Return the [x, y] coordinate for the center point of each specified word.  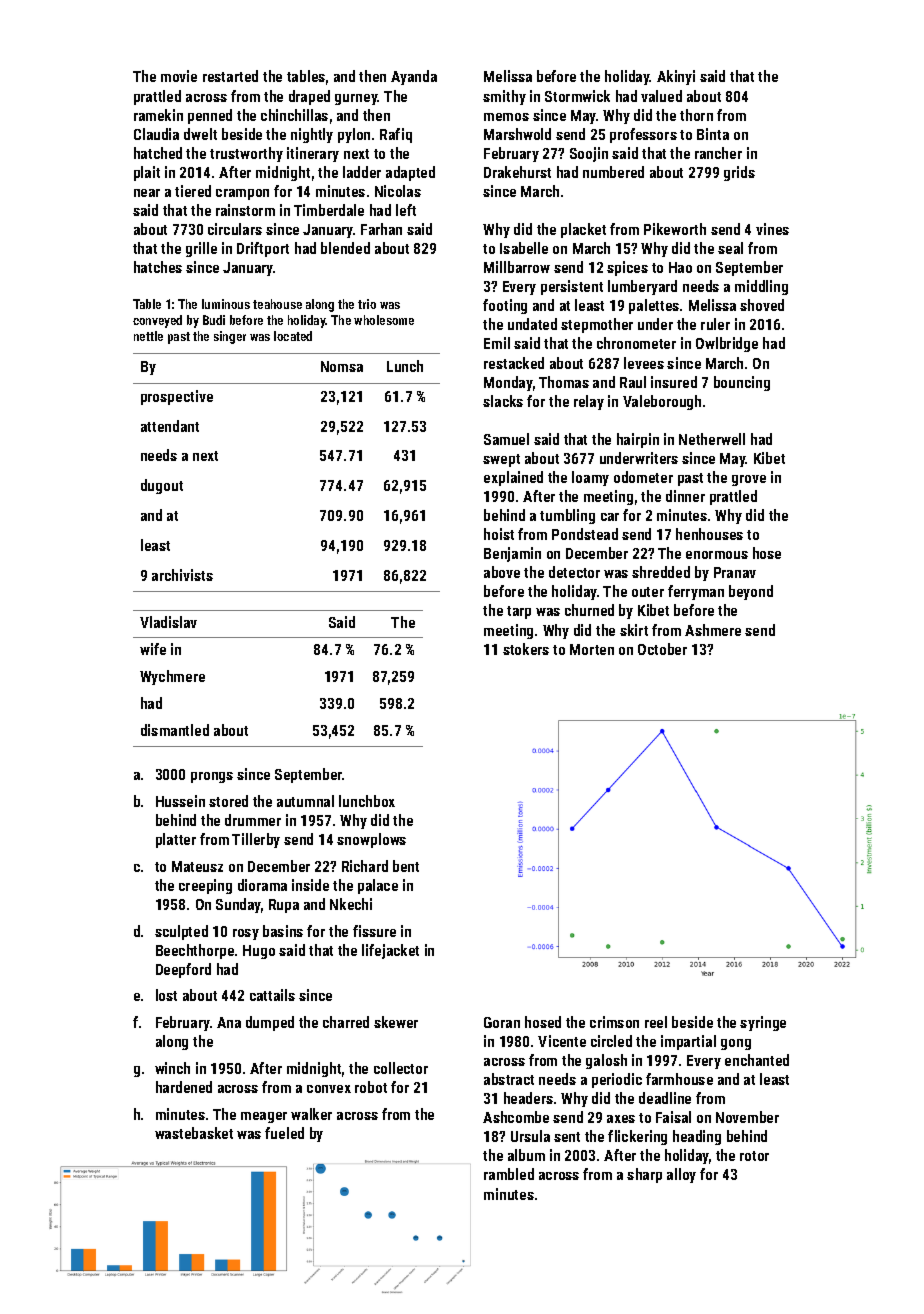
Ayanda [414, 77]
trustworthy [246, 154]
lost [166, 995]
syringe [763, 1023]
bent [406, 866]
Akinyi [676, 77]
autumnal [305, 801]
